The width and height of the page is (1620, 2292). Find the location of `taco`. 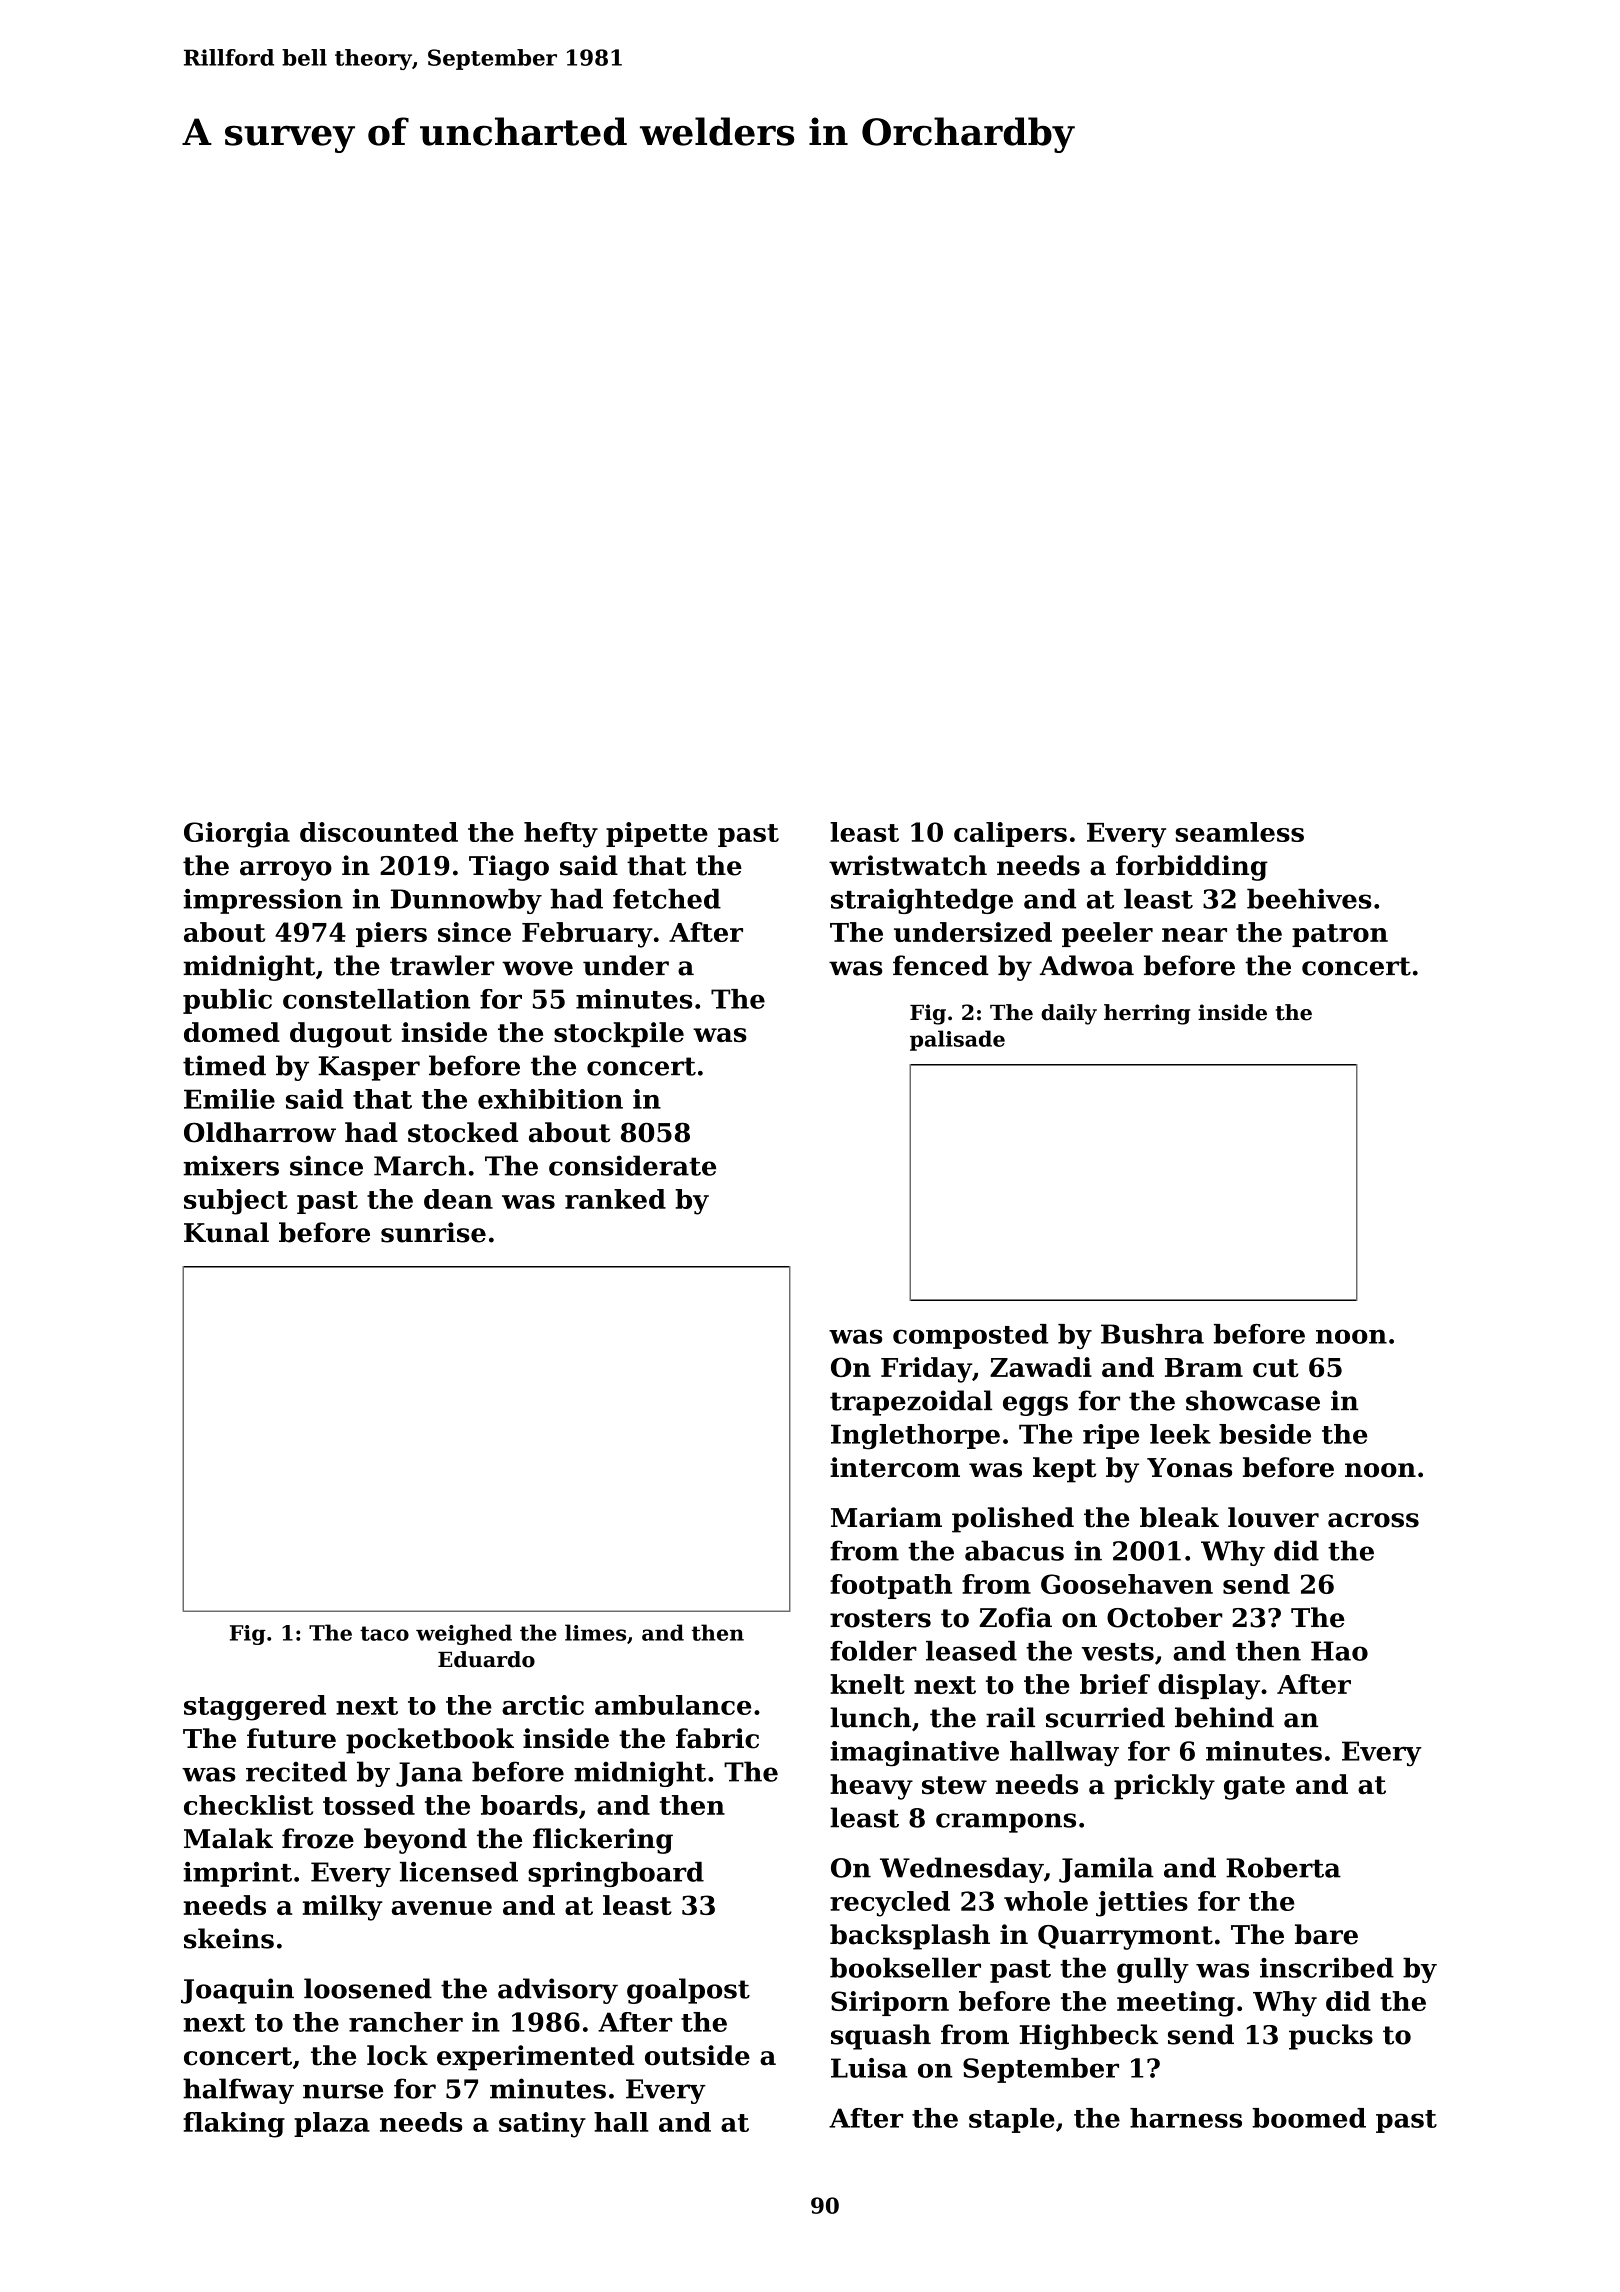

taco is located at coordinates (384, 1633).
